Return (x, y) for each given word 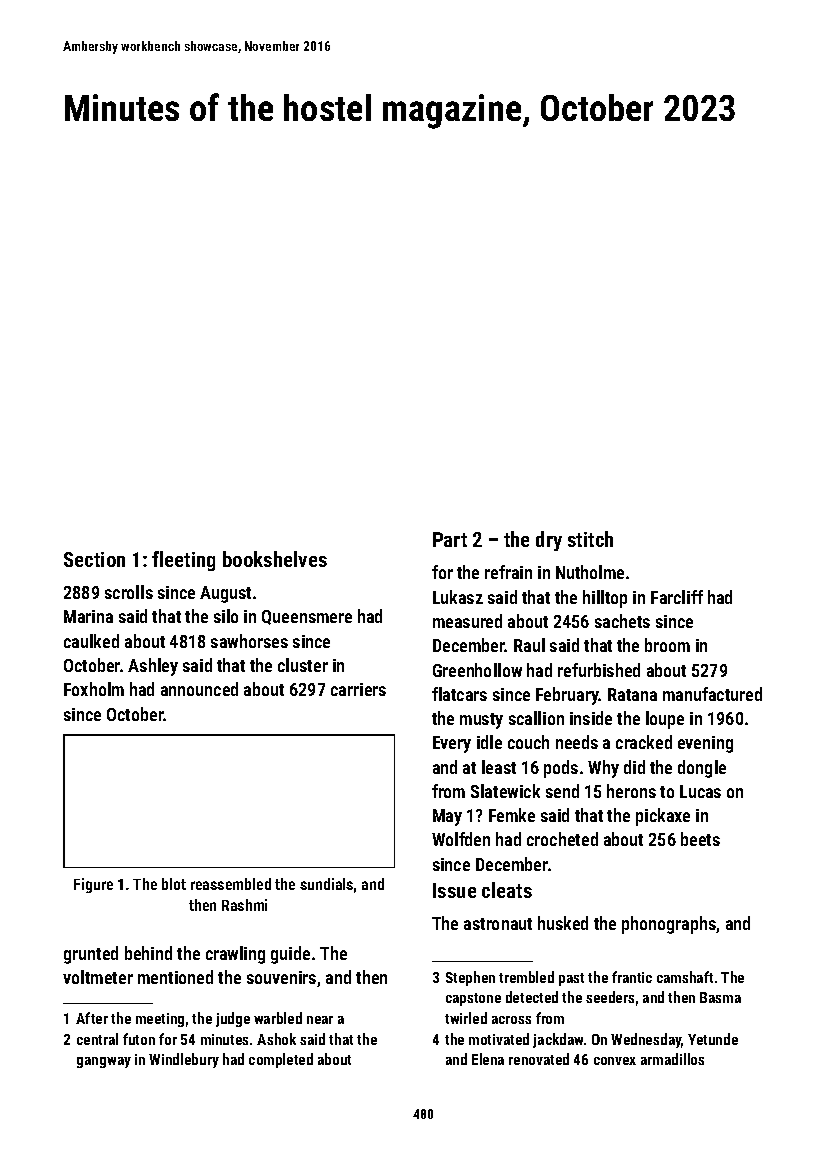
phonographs (669, 925)
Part (450, 539)
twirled (466, 1018)
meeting (160, 1020)
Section (94, 559)
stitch (590, 539)
